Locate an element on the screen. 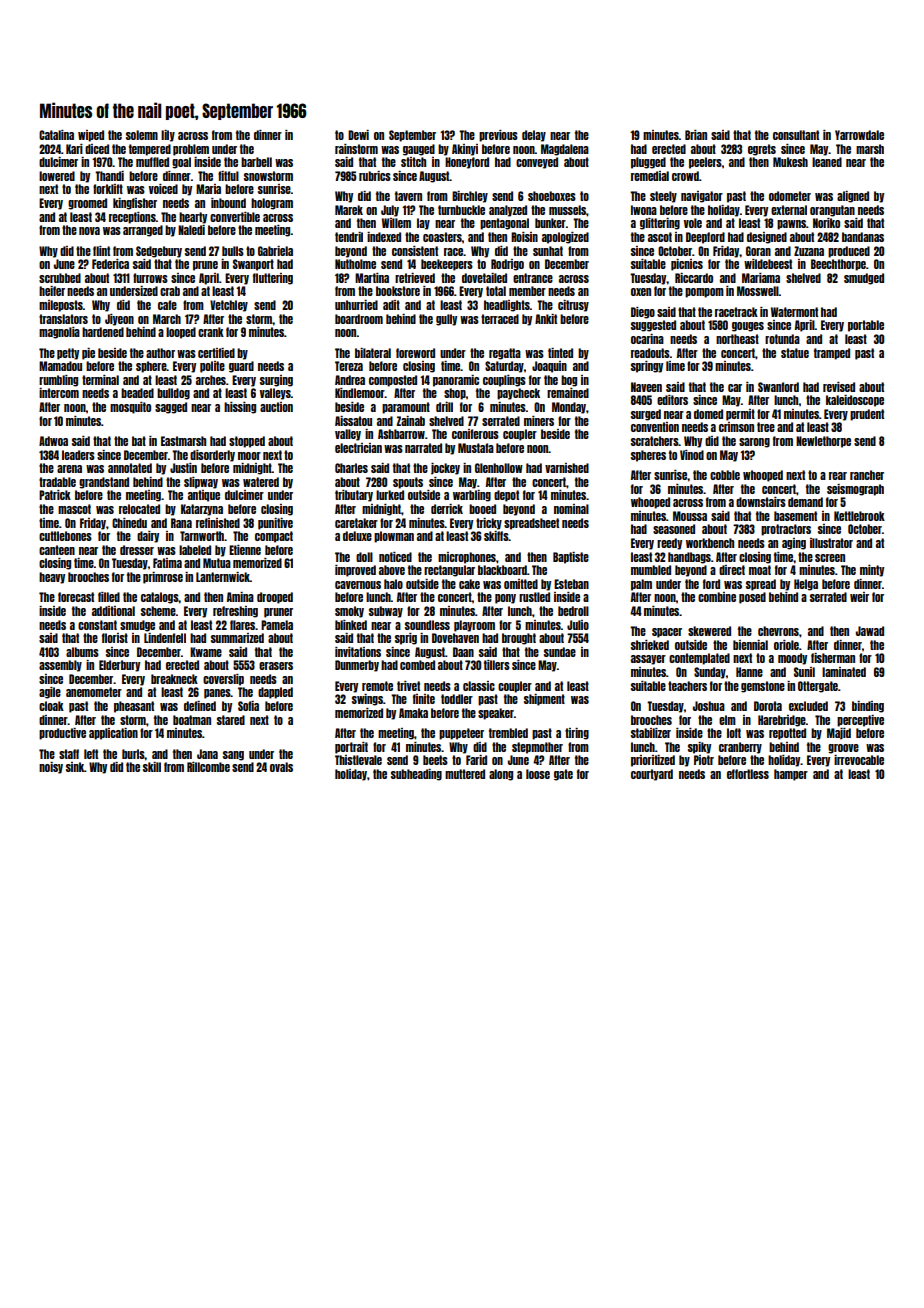 The width and height of the screenshot is (924, 1308). Magdalena is located at coordinates (565, 150).
